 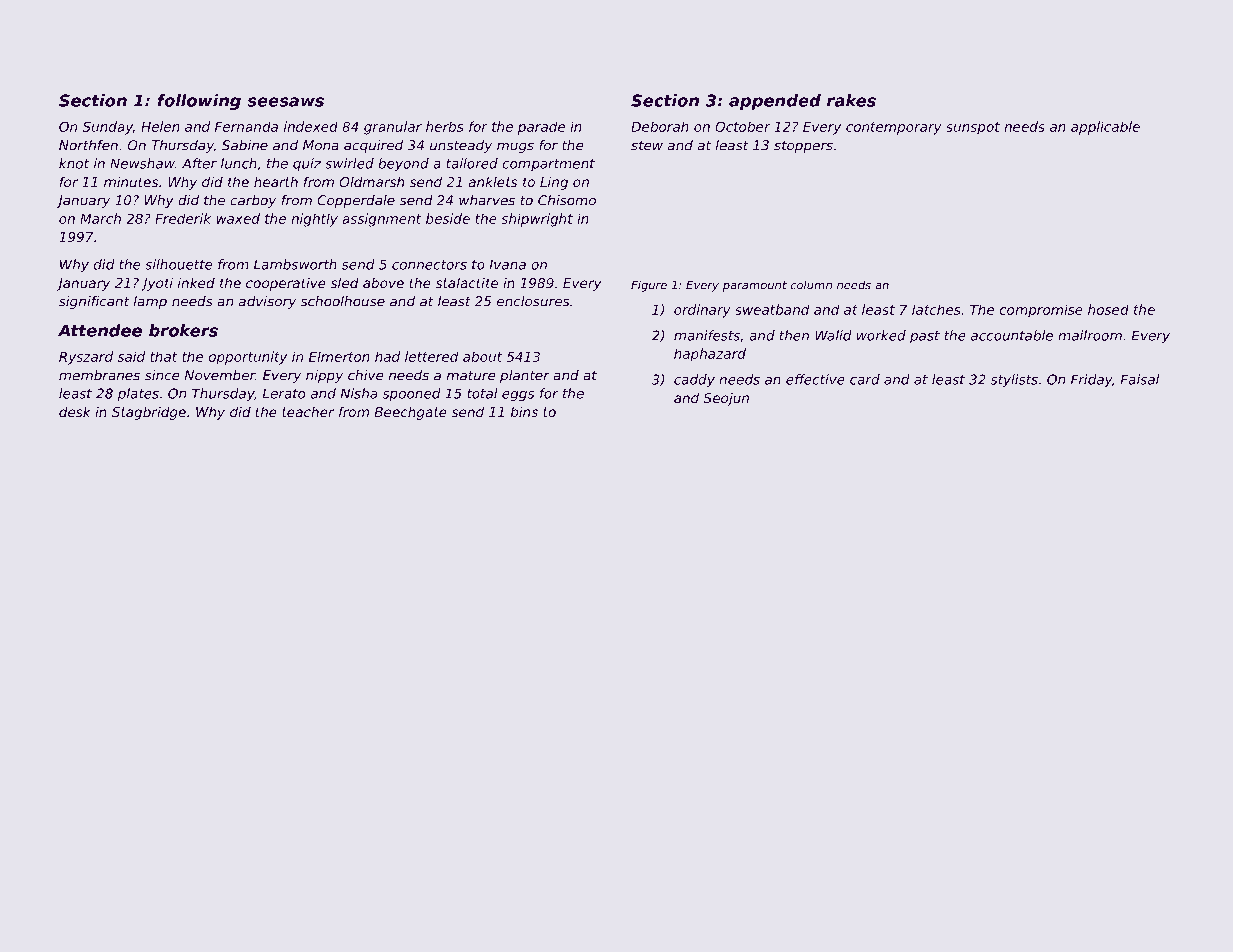 What do you see at coordinates (295, 264) in the image?
I see `Lambsworth` at bounding box center [295, 264].
